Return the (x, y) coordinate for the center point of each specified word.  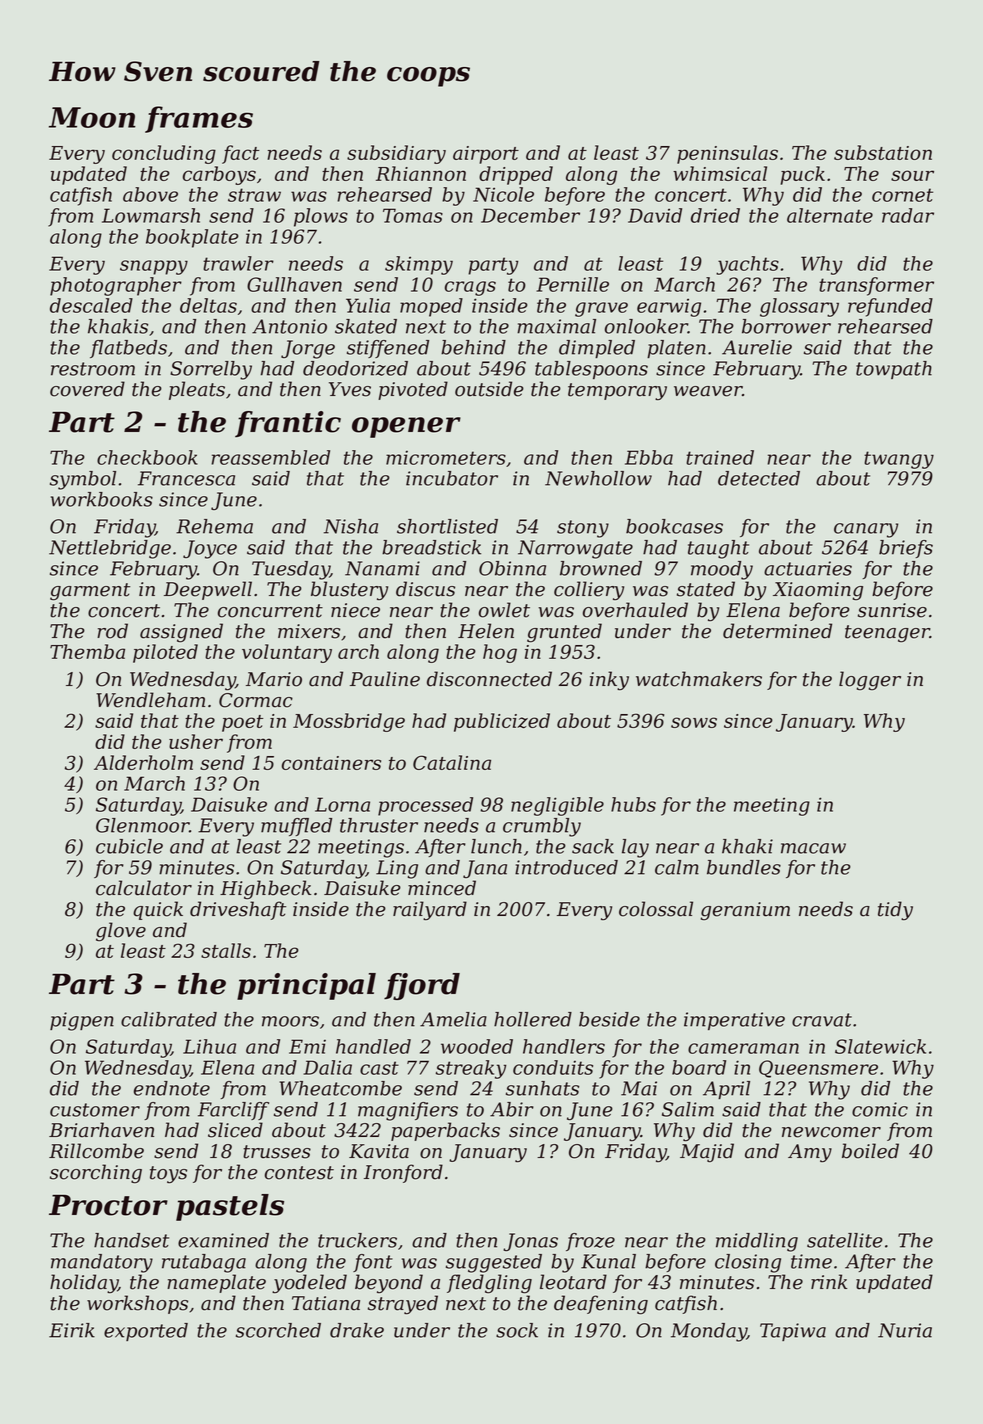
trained (720, 457)
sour (912, 175)
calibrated (169, 1019)
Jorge (308, 349)
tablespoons (591, 370)
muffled (296, 827)
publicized (502, 722)
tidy (895, 911)
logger (870, 681)
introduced (566, 867)
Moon (92, 117)
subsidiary (396, 154)
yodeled (309, 1284)
